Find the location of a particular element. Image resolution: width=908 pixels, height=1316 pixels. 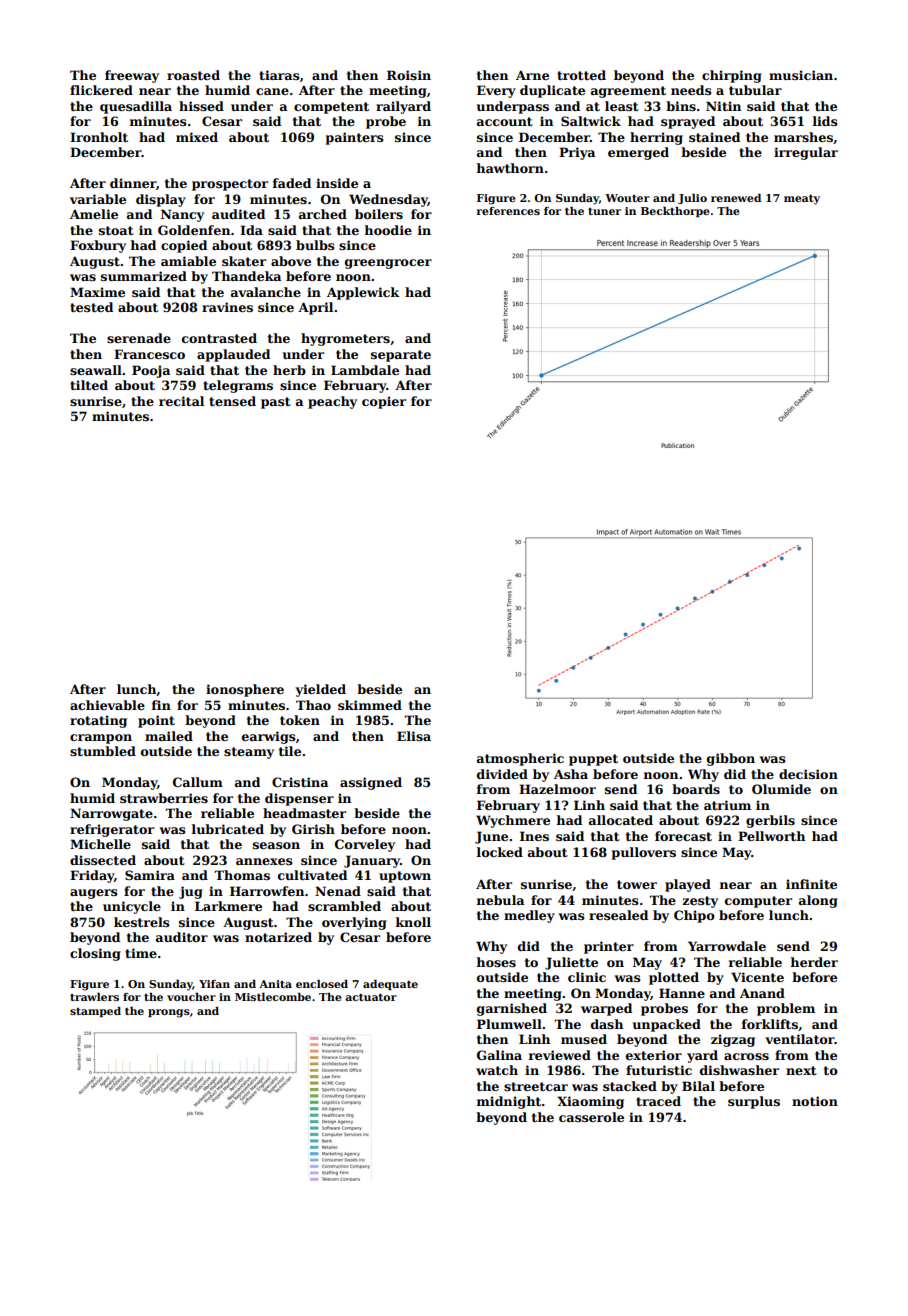

atrium is located at coordinates (727, 805).
